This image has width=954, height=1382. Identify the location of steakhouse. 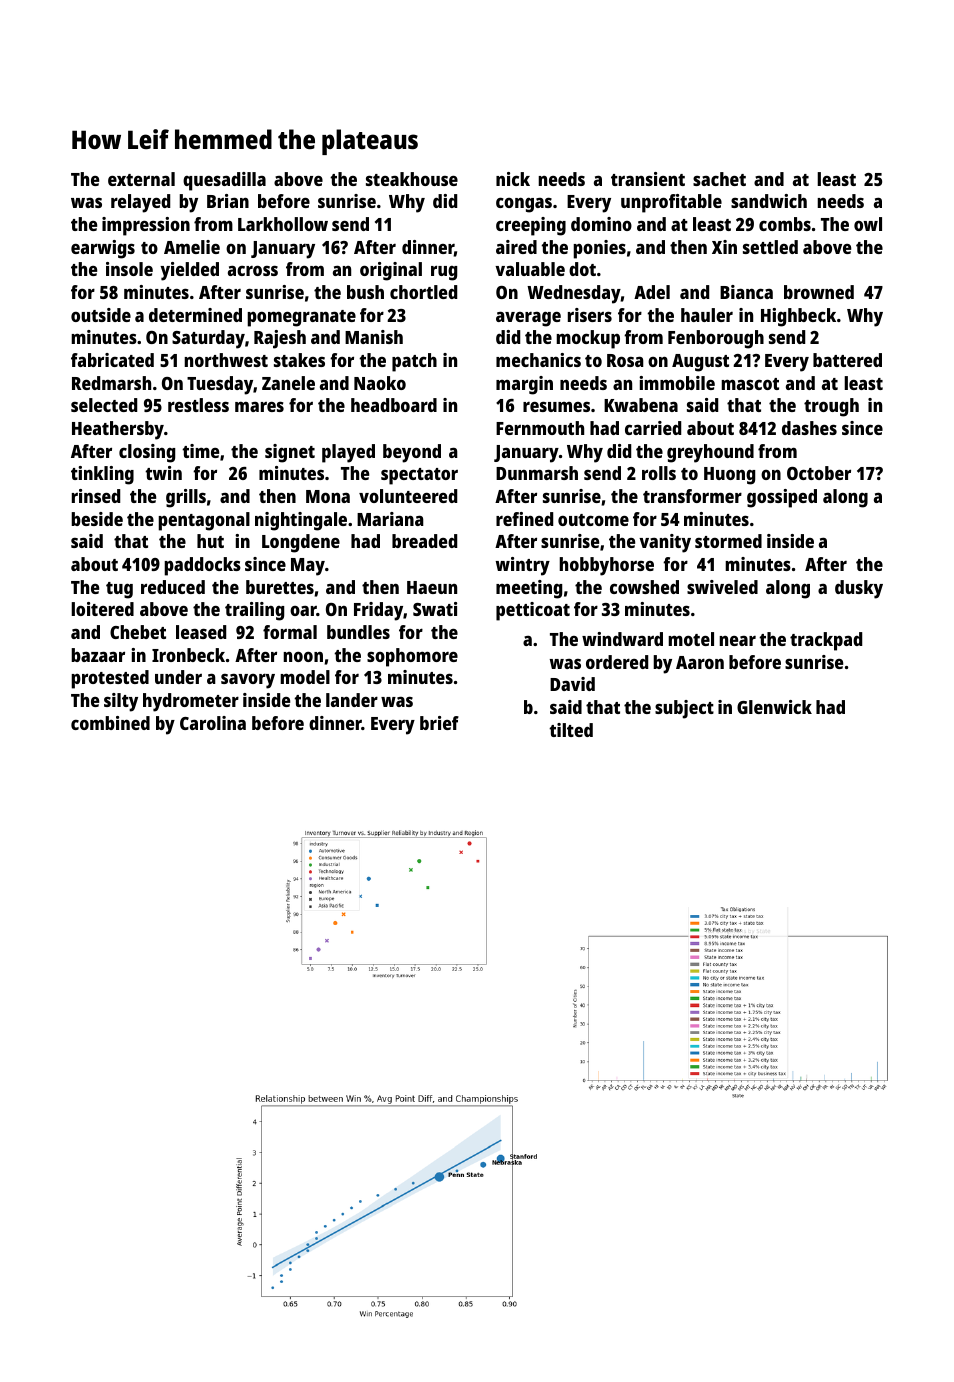
(412, 179).
